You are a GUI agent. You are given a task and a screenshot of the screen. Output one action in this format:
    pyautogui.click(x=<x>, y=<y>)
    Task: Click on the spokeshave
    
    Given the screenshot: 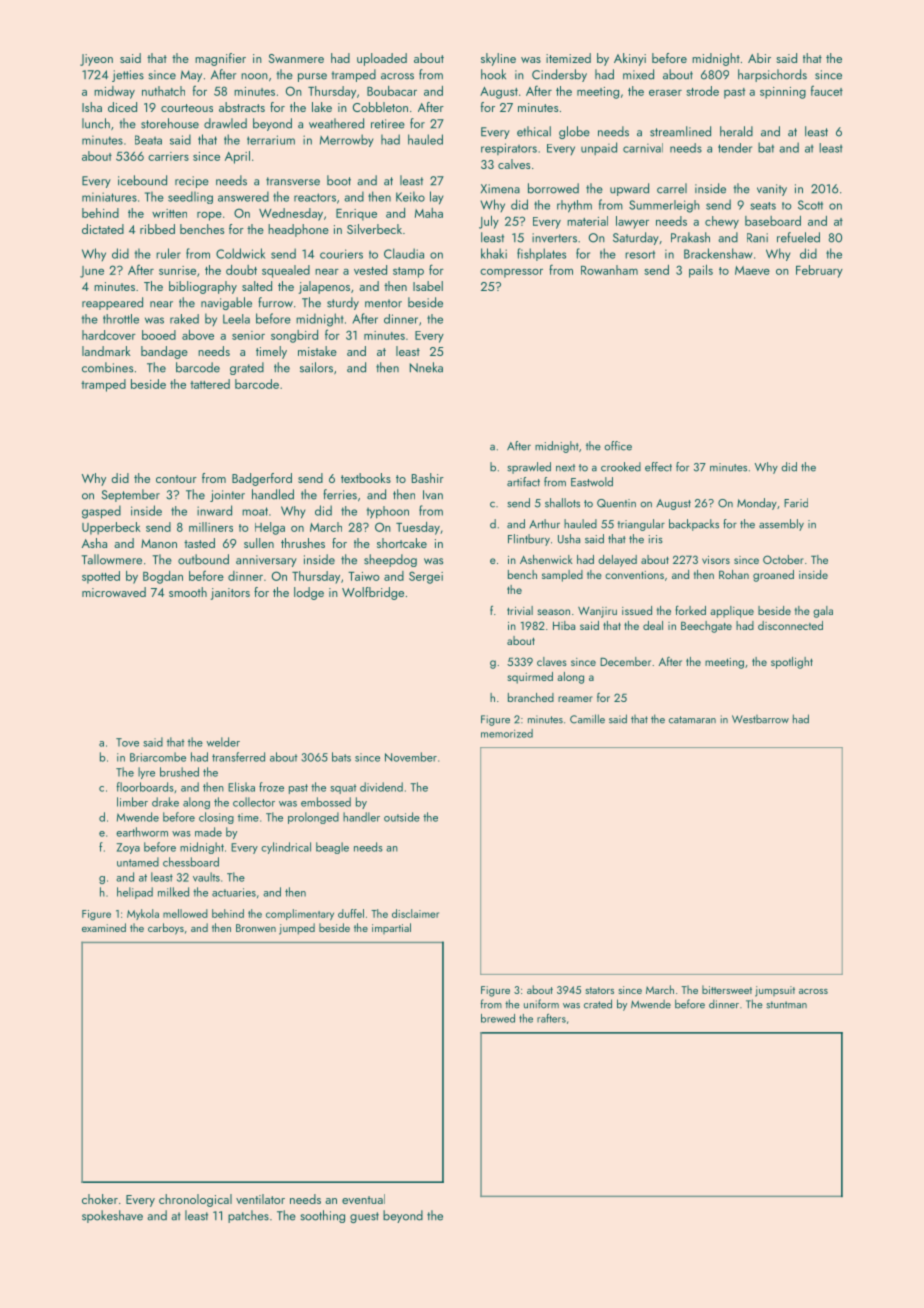 What is the action you would take?
    pyautogui.click(x=112, y=1216)
